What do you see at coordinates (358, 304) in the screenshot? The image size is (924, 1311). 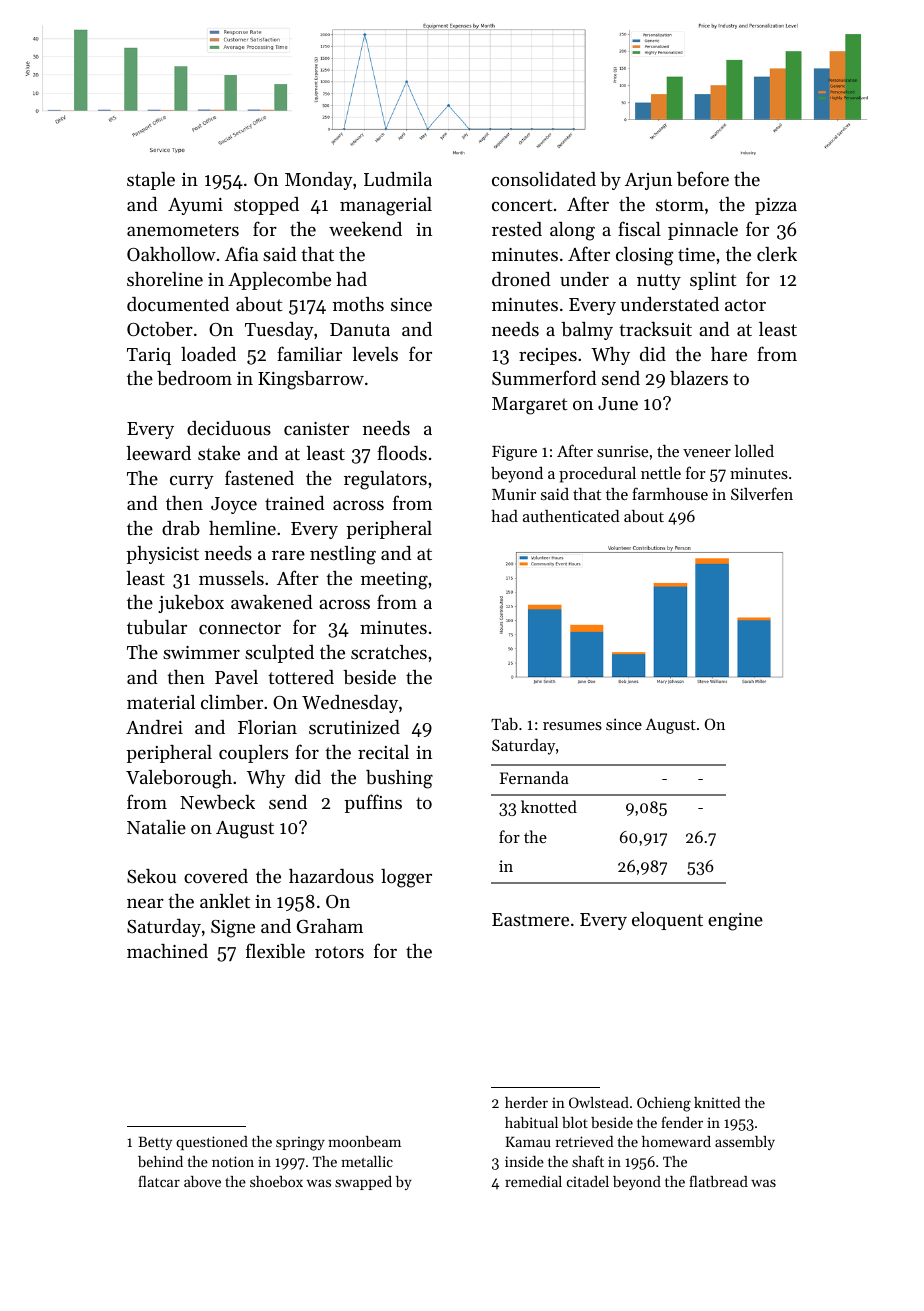 I see `moths` at bounding box center [358, 304].
